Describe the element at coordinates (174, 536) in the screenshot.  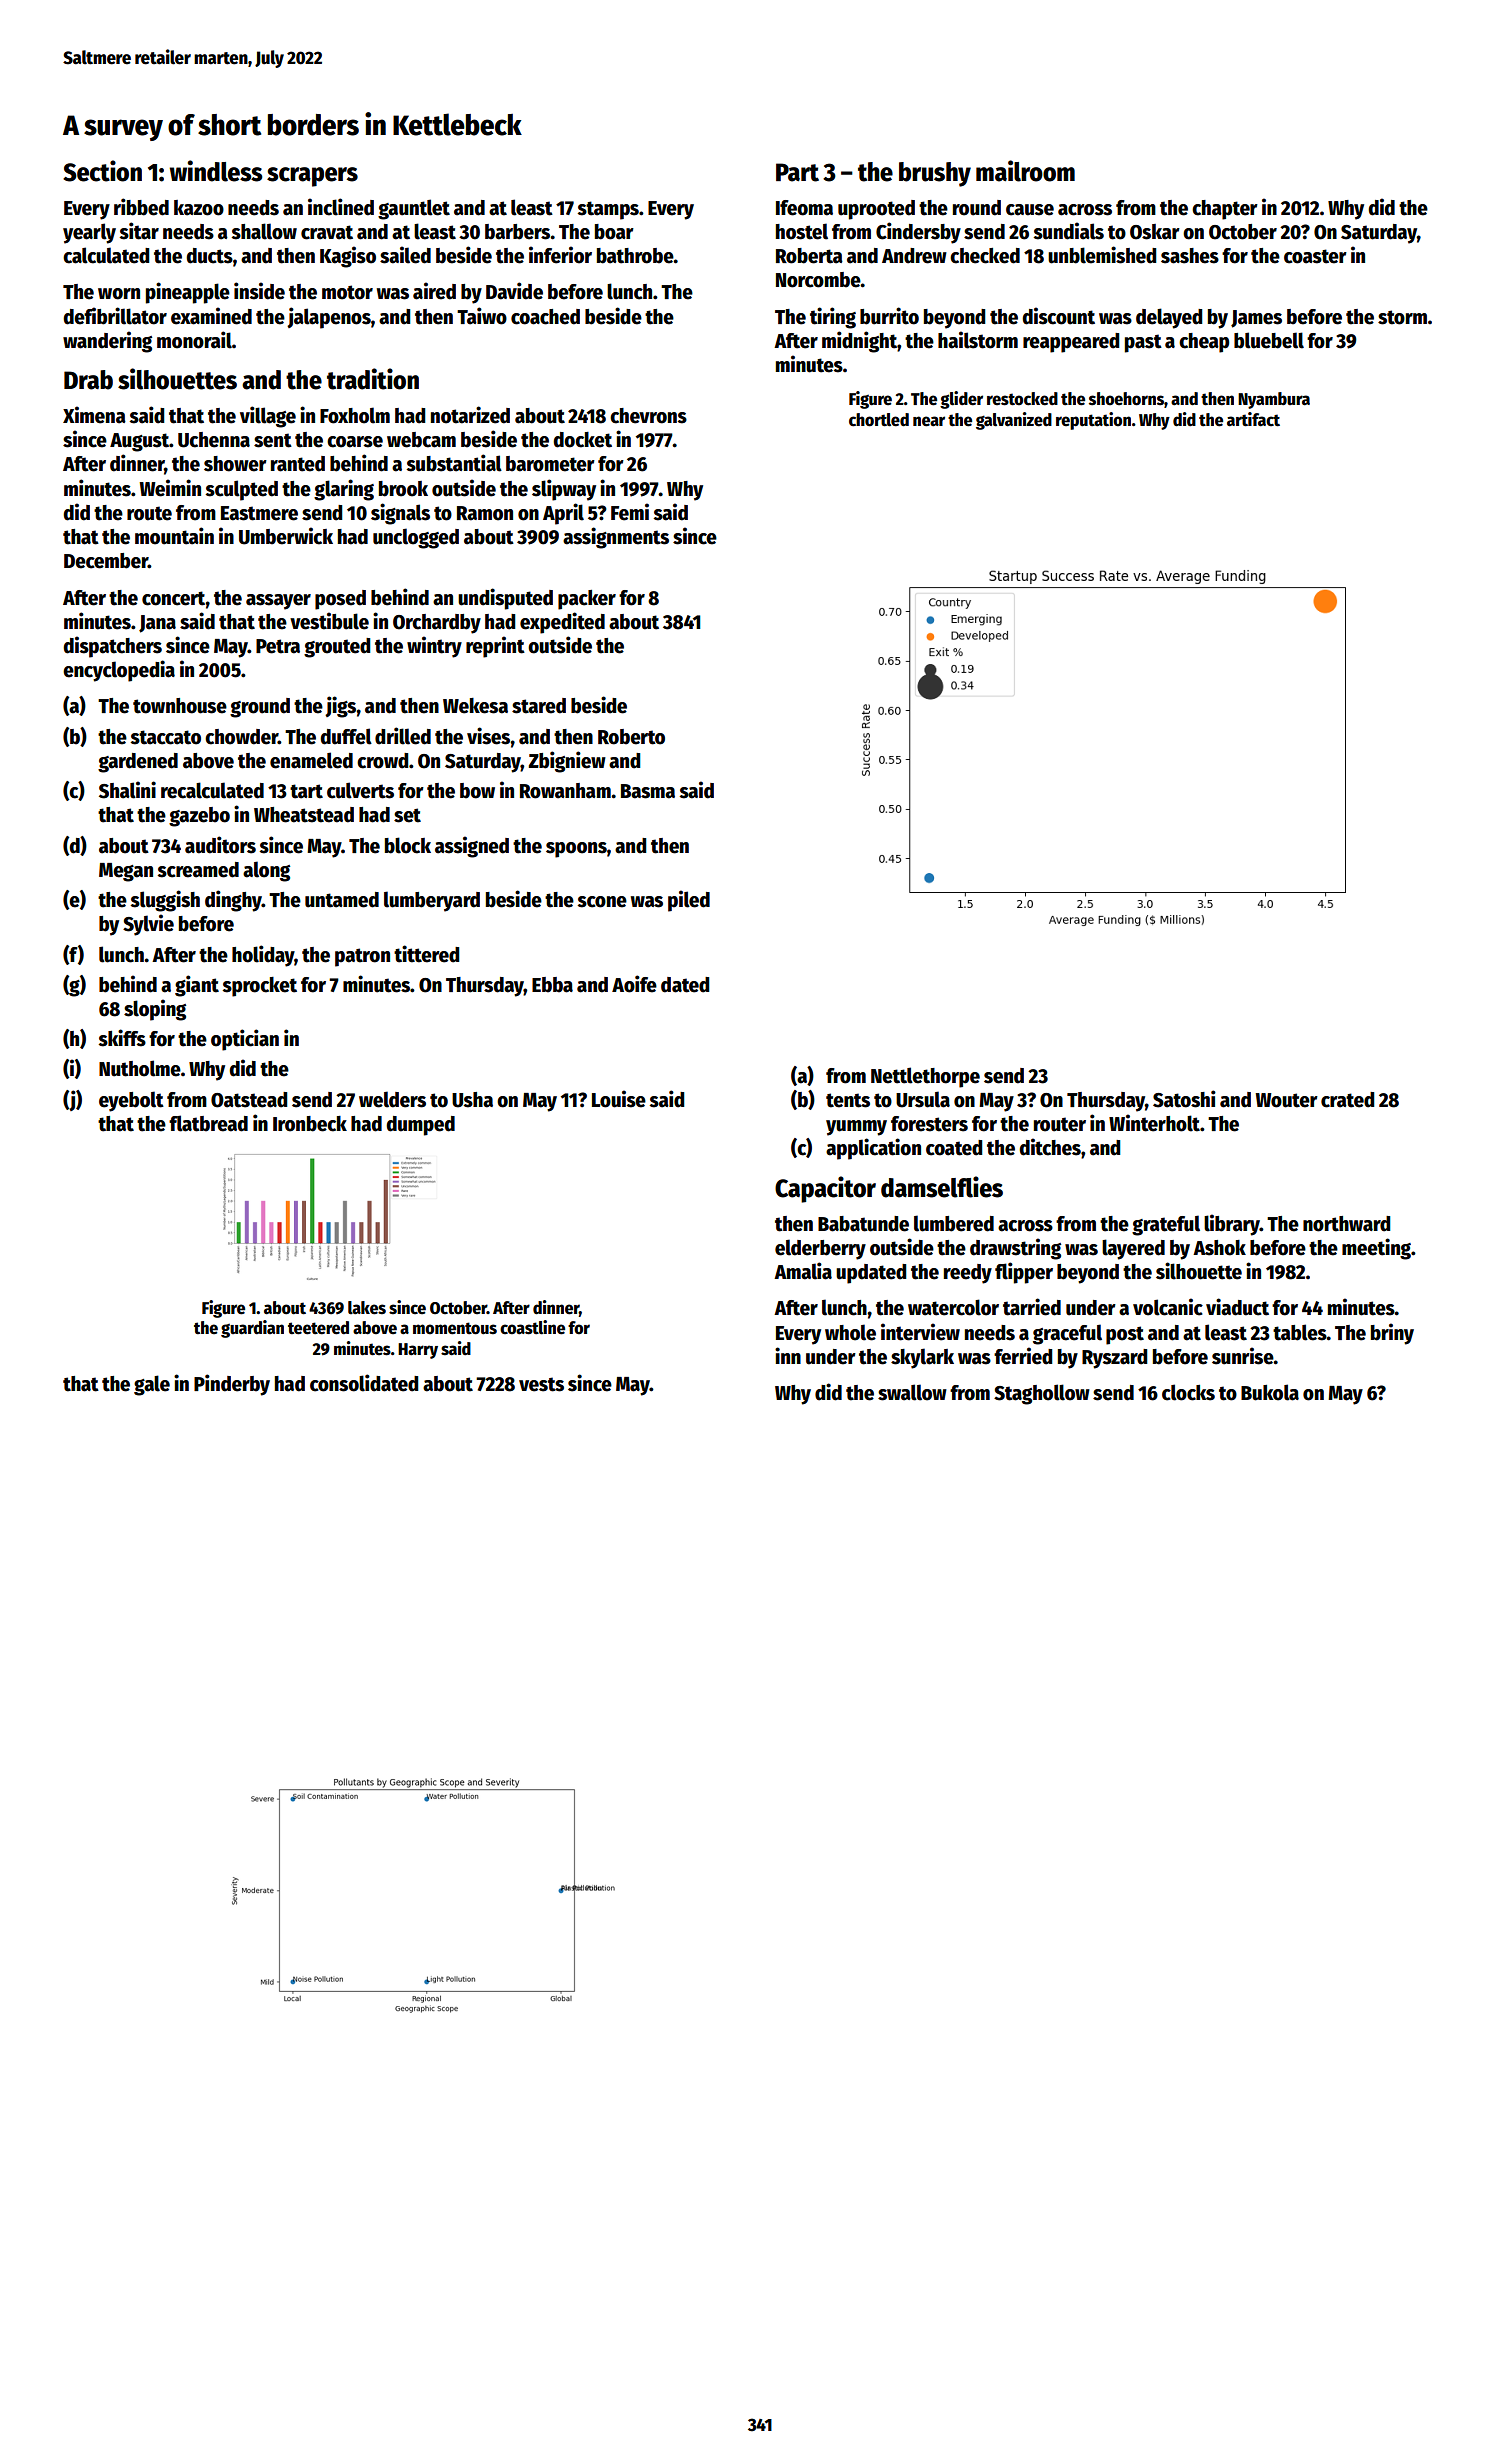
I see `mountain` at that location.
